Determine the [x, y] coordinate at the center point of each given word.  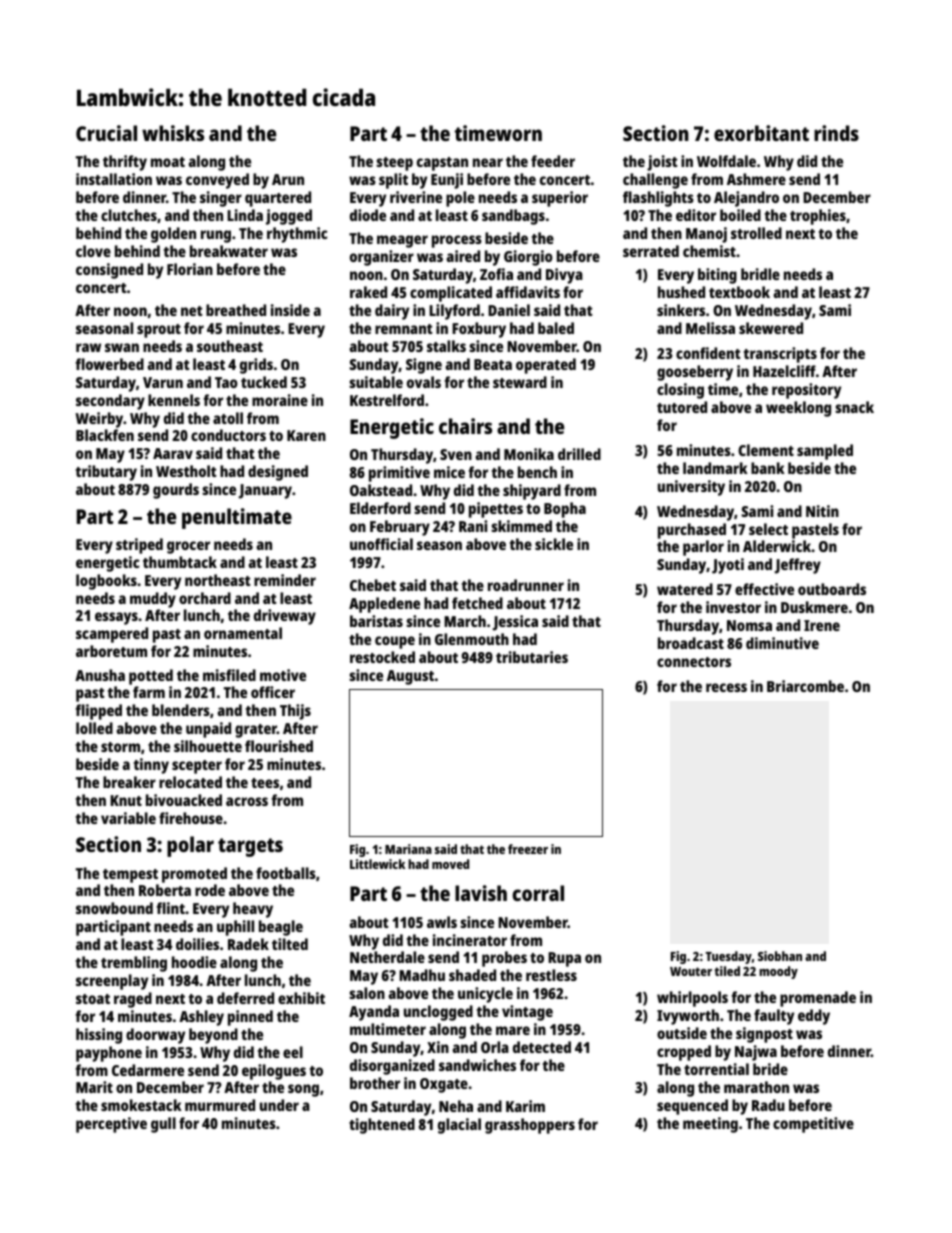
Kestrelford [387, 400]
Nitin [822, 511]
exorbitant [761, 133]
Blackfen [105, 435]
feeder [553, 161]
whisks [173, 133]
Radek [248, 944]
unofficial [381, 544]
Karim [525, 1106]
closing [680, 391]
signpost [764, 1035]
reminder [285, 580]
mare [513, 1030]
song [303, 1090]
